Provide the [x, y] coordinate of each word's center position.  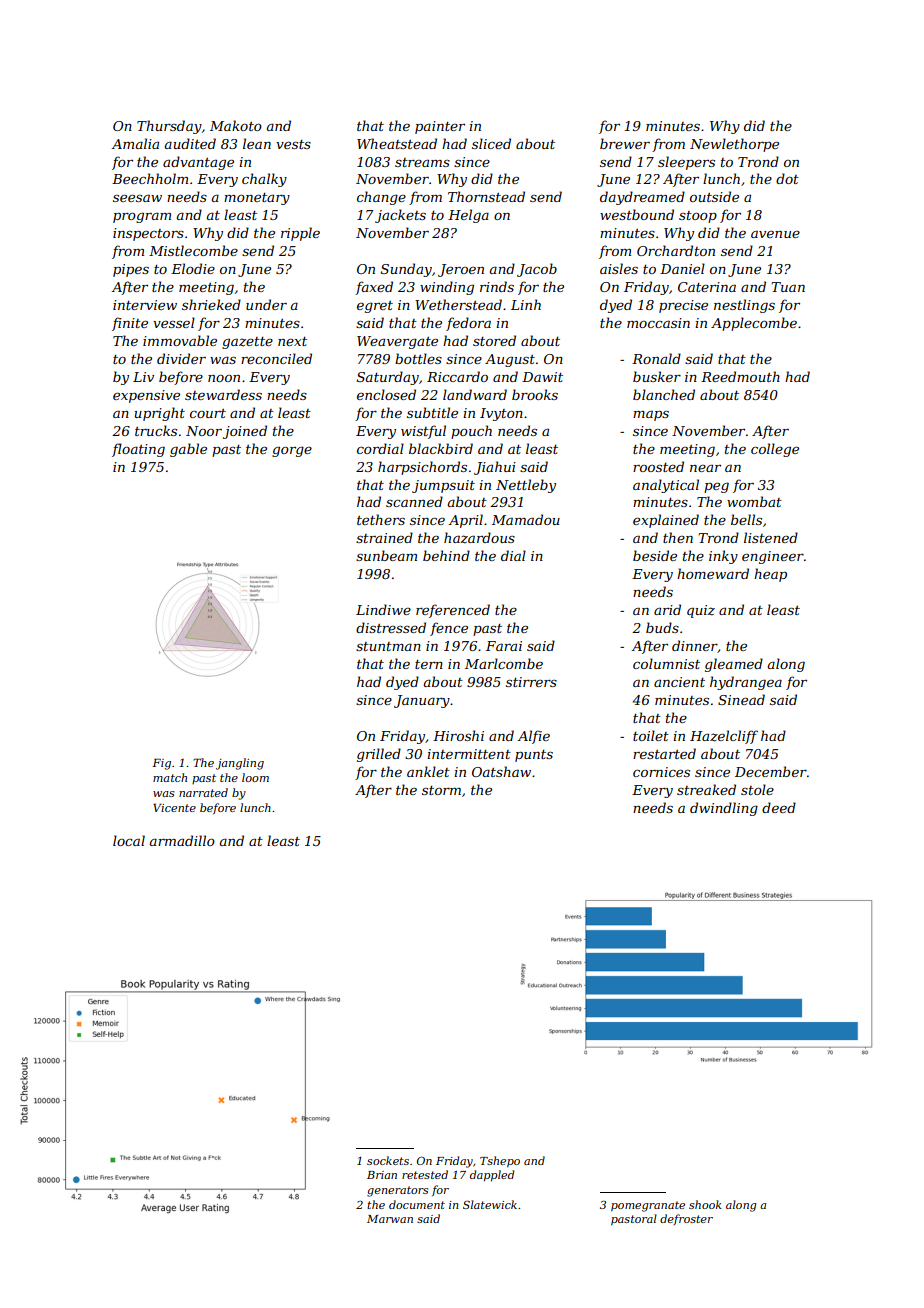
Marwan [390, 1219]
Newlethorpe [734, 145]
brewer [625, 143]
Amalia [135, 143]
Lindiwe [383, 609]
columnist [666, 663]
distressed [391, 627]
